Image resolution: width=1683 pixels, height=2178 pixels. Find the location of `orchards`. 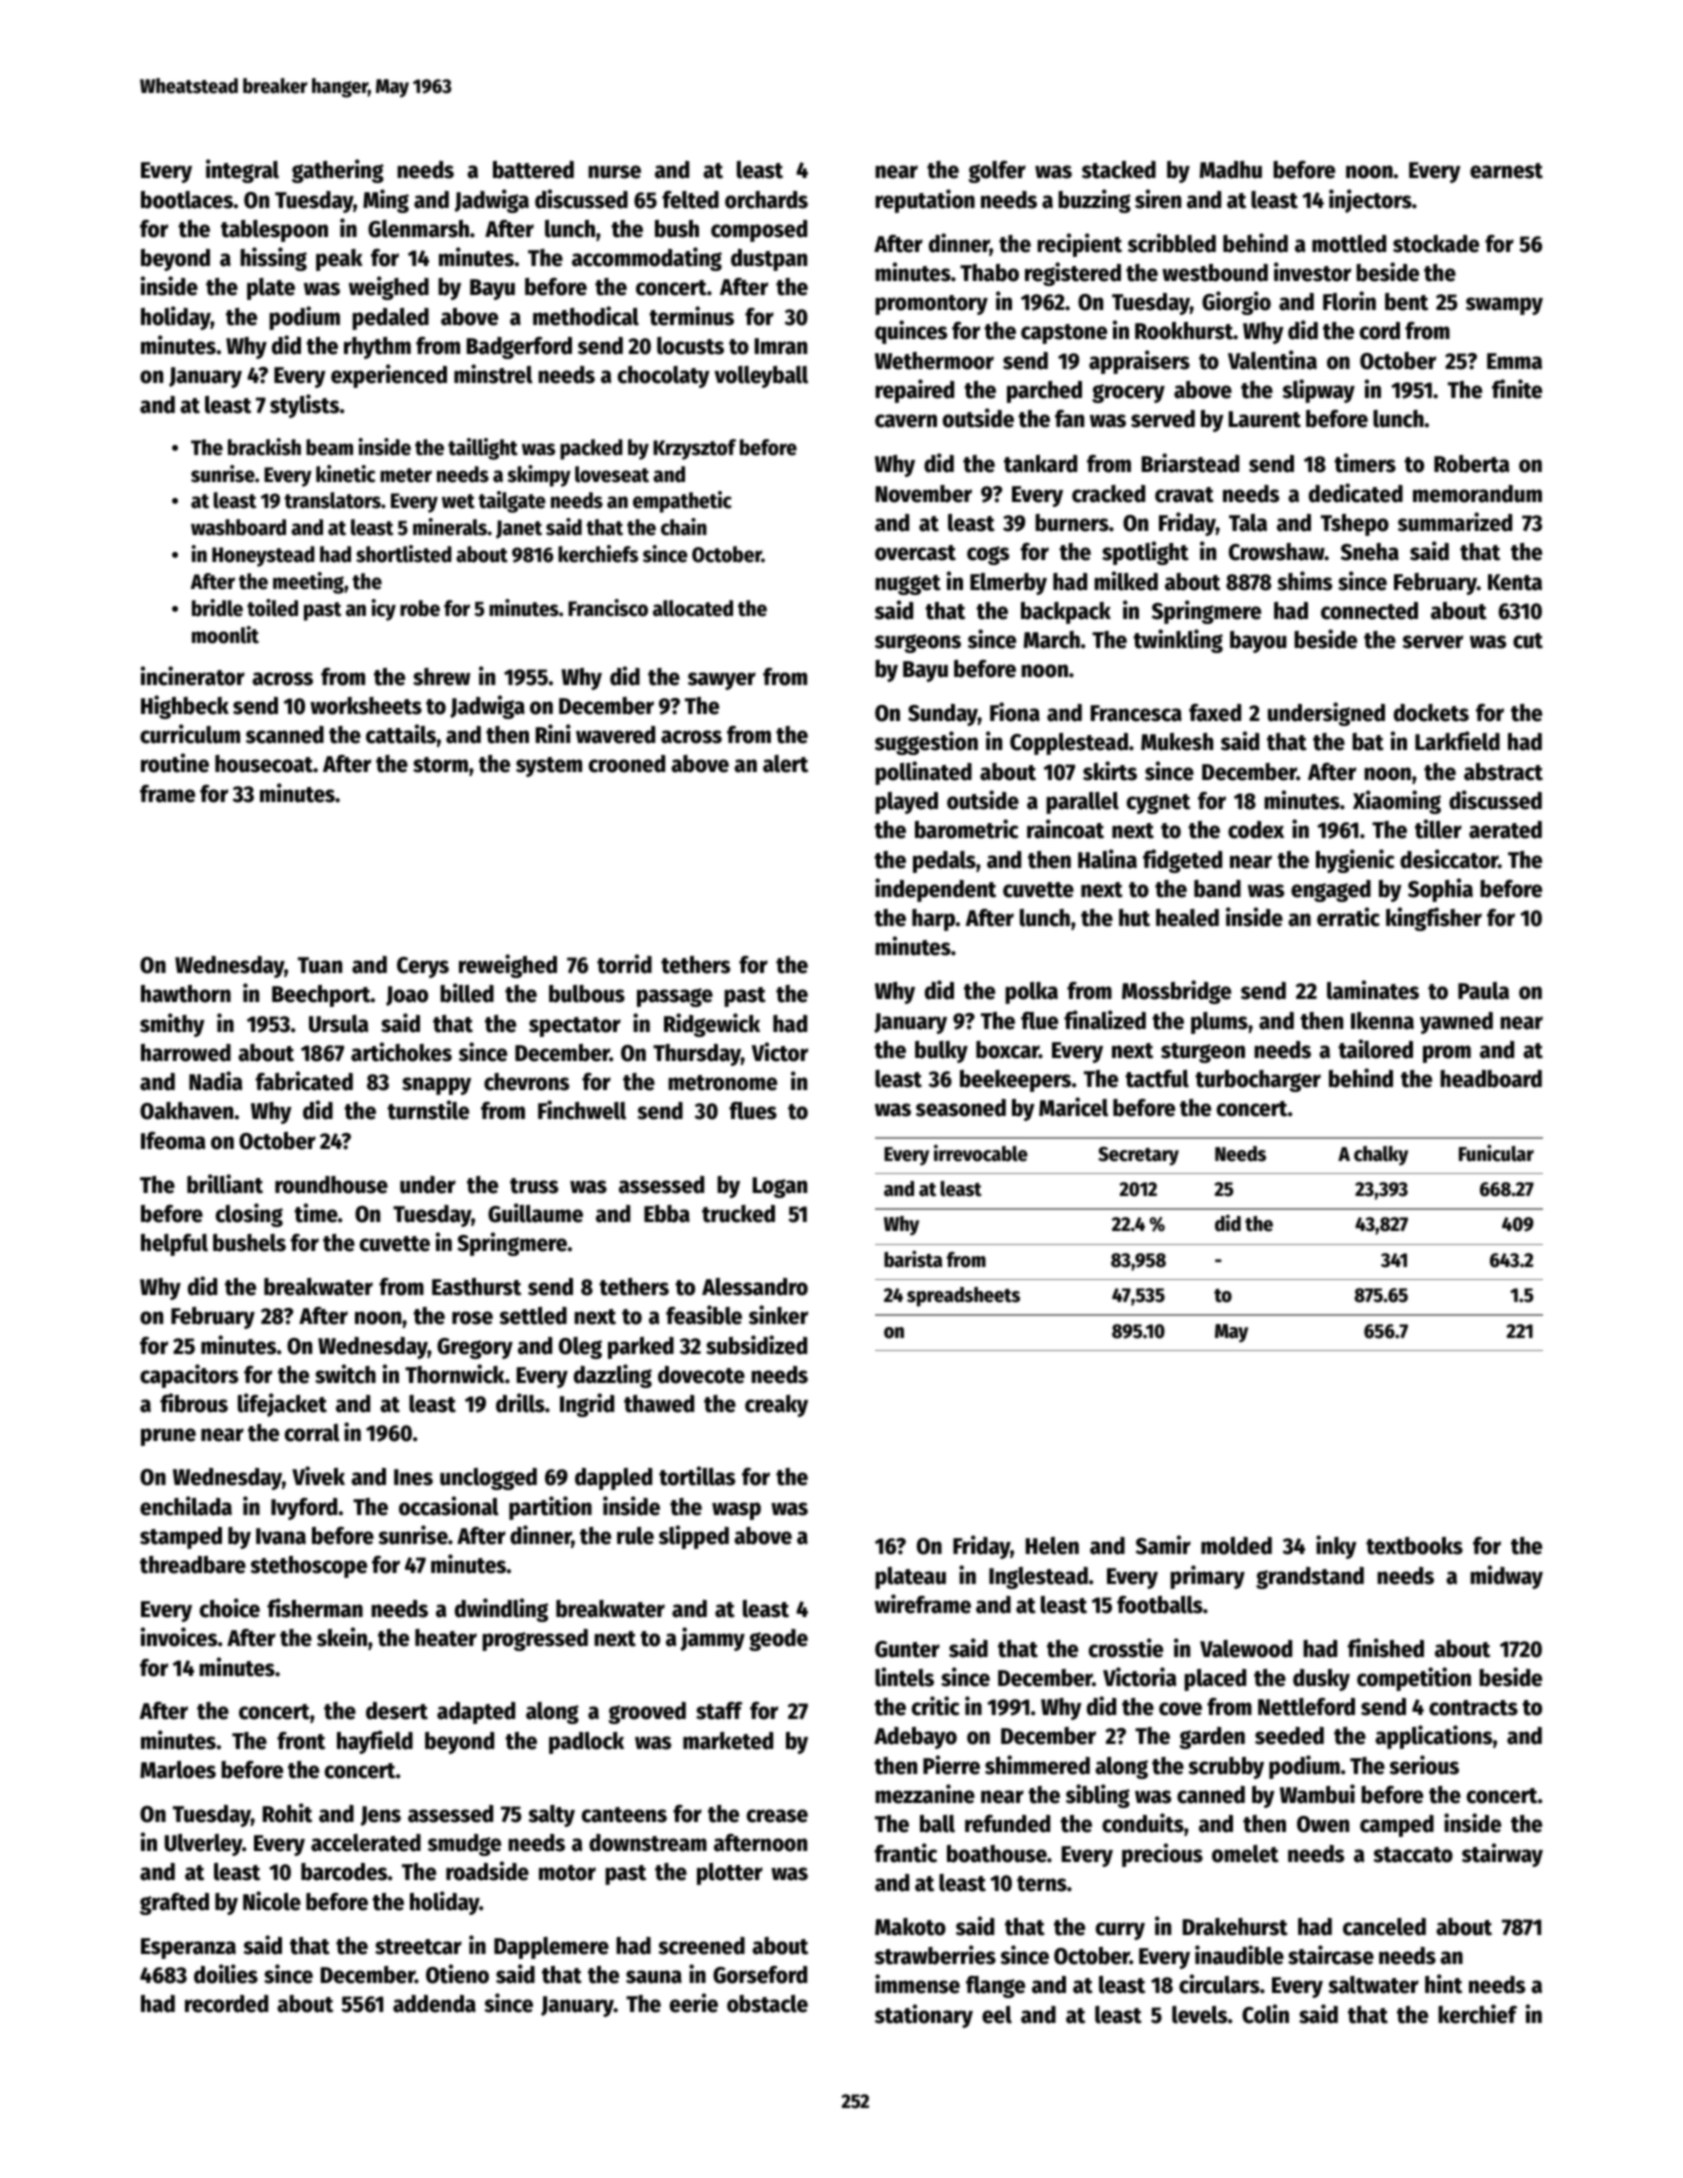

orchards is located at coordinates (766, 200).
